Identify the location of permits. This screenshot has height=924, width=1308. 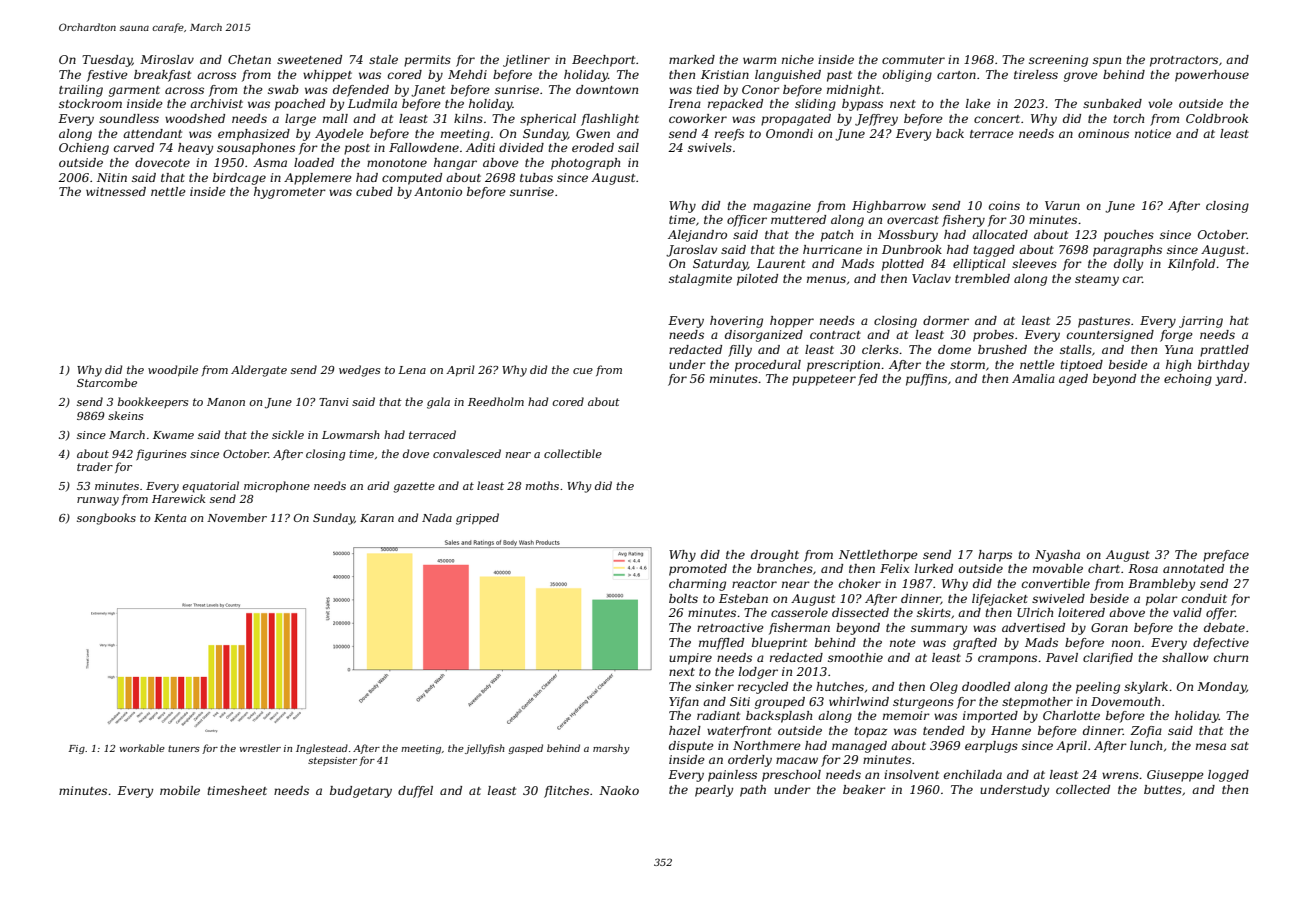
(427, 61).
